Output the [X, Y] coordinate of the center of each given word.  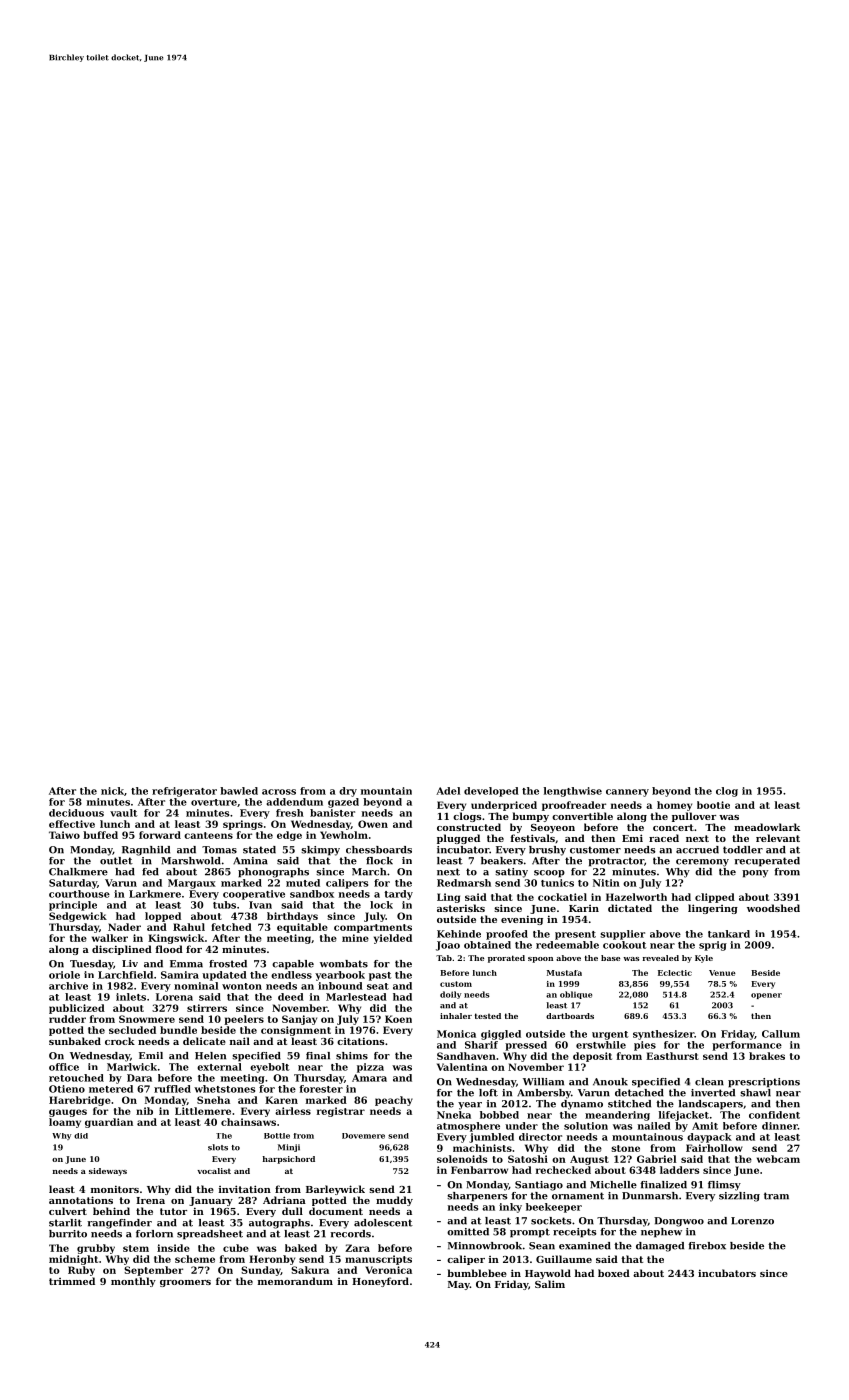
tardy [398, 895]
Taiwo [64, 835]
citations [361, 1041]
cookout [625, 945]
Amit [705, 1126]
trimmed [72, 1281]
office [64, 1067]
